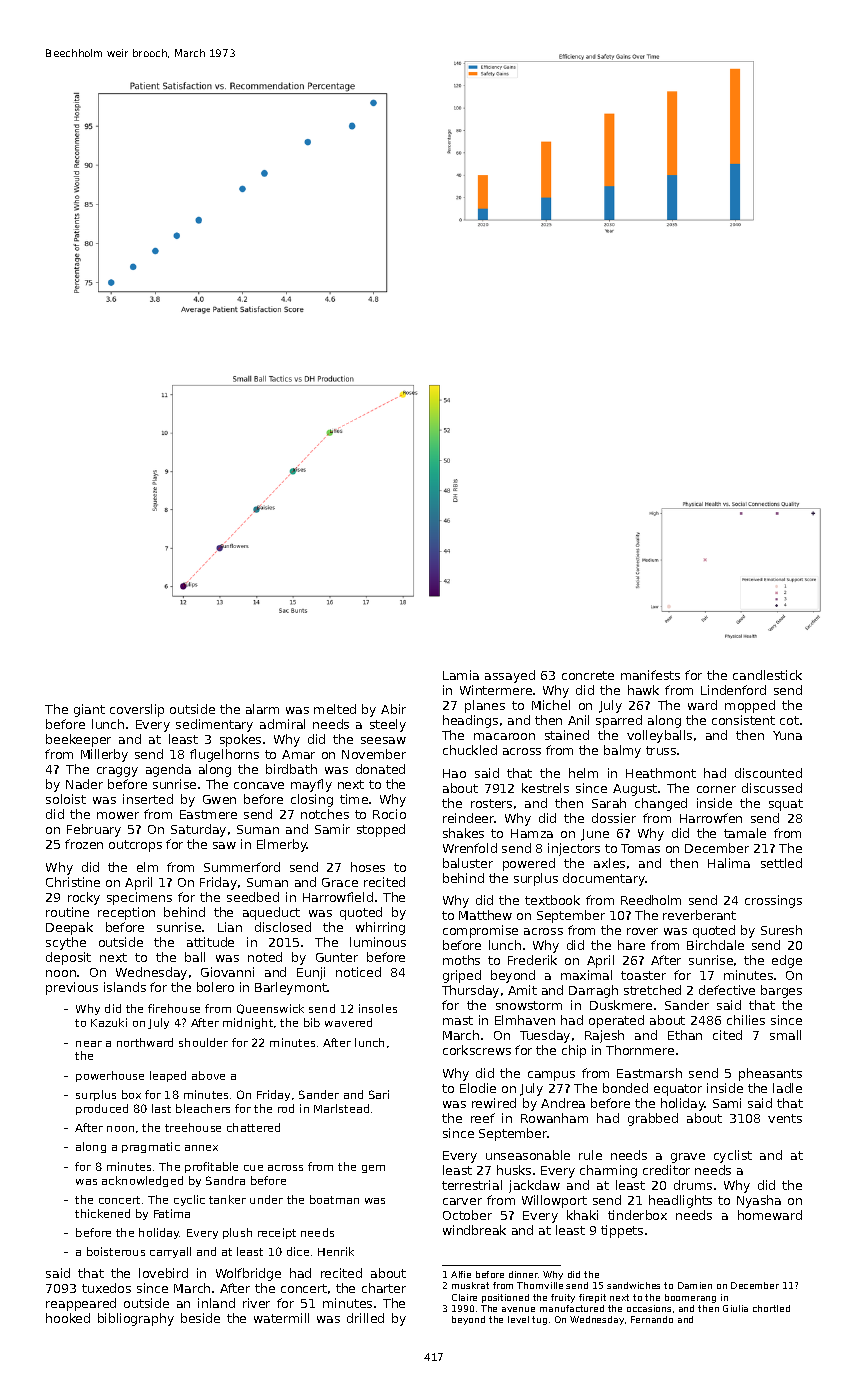  Describe the element at coordinates (461, 1274) in the screenshot. I see `Alfie` at that location.
